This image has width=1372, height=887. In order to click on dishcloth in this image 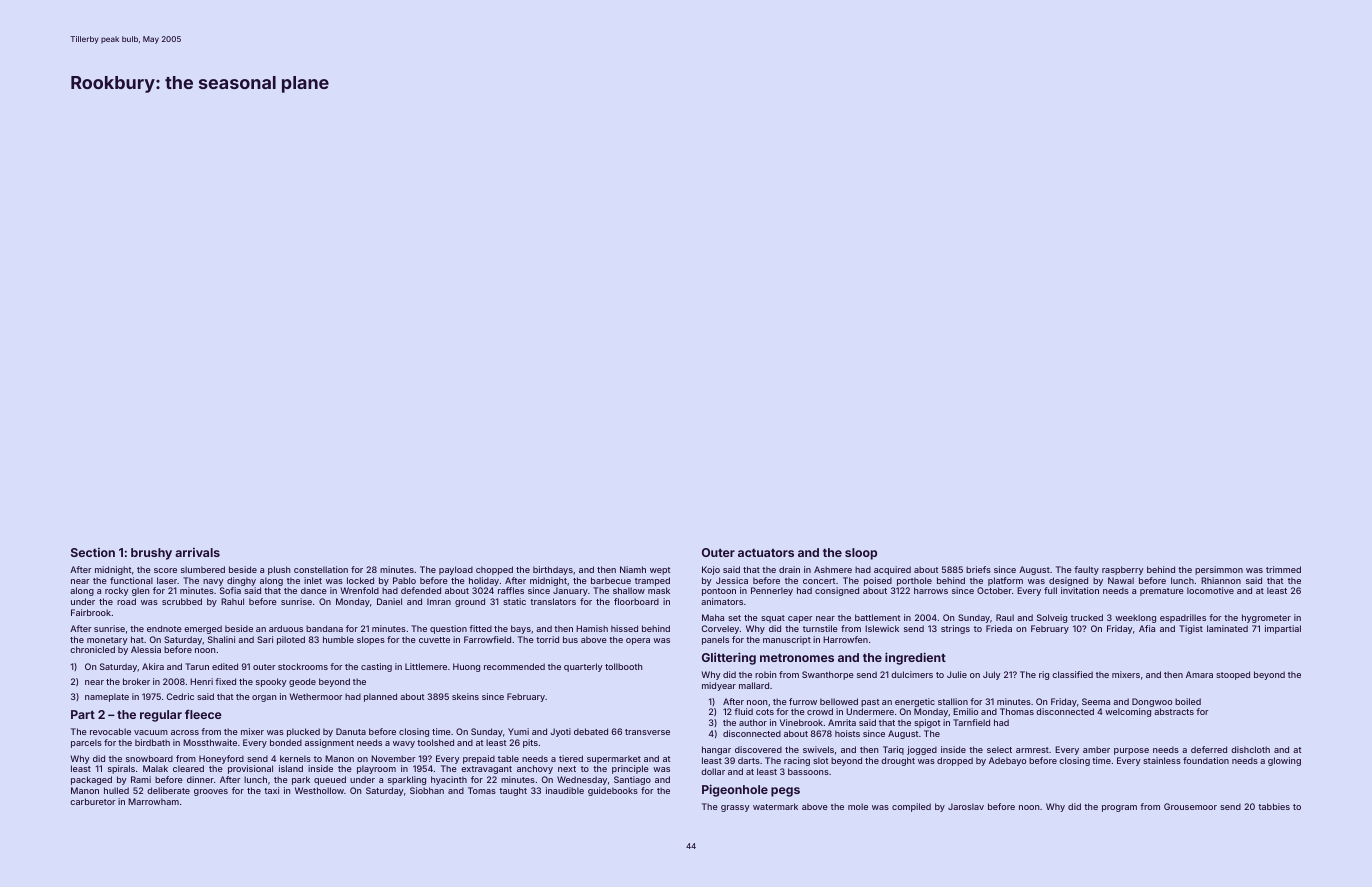, I will do `click(1250, 749)`.
